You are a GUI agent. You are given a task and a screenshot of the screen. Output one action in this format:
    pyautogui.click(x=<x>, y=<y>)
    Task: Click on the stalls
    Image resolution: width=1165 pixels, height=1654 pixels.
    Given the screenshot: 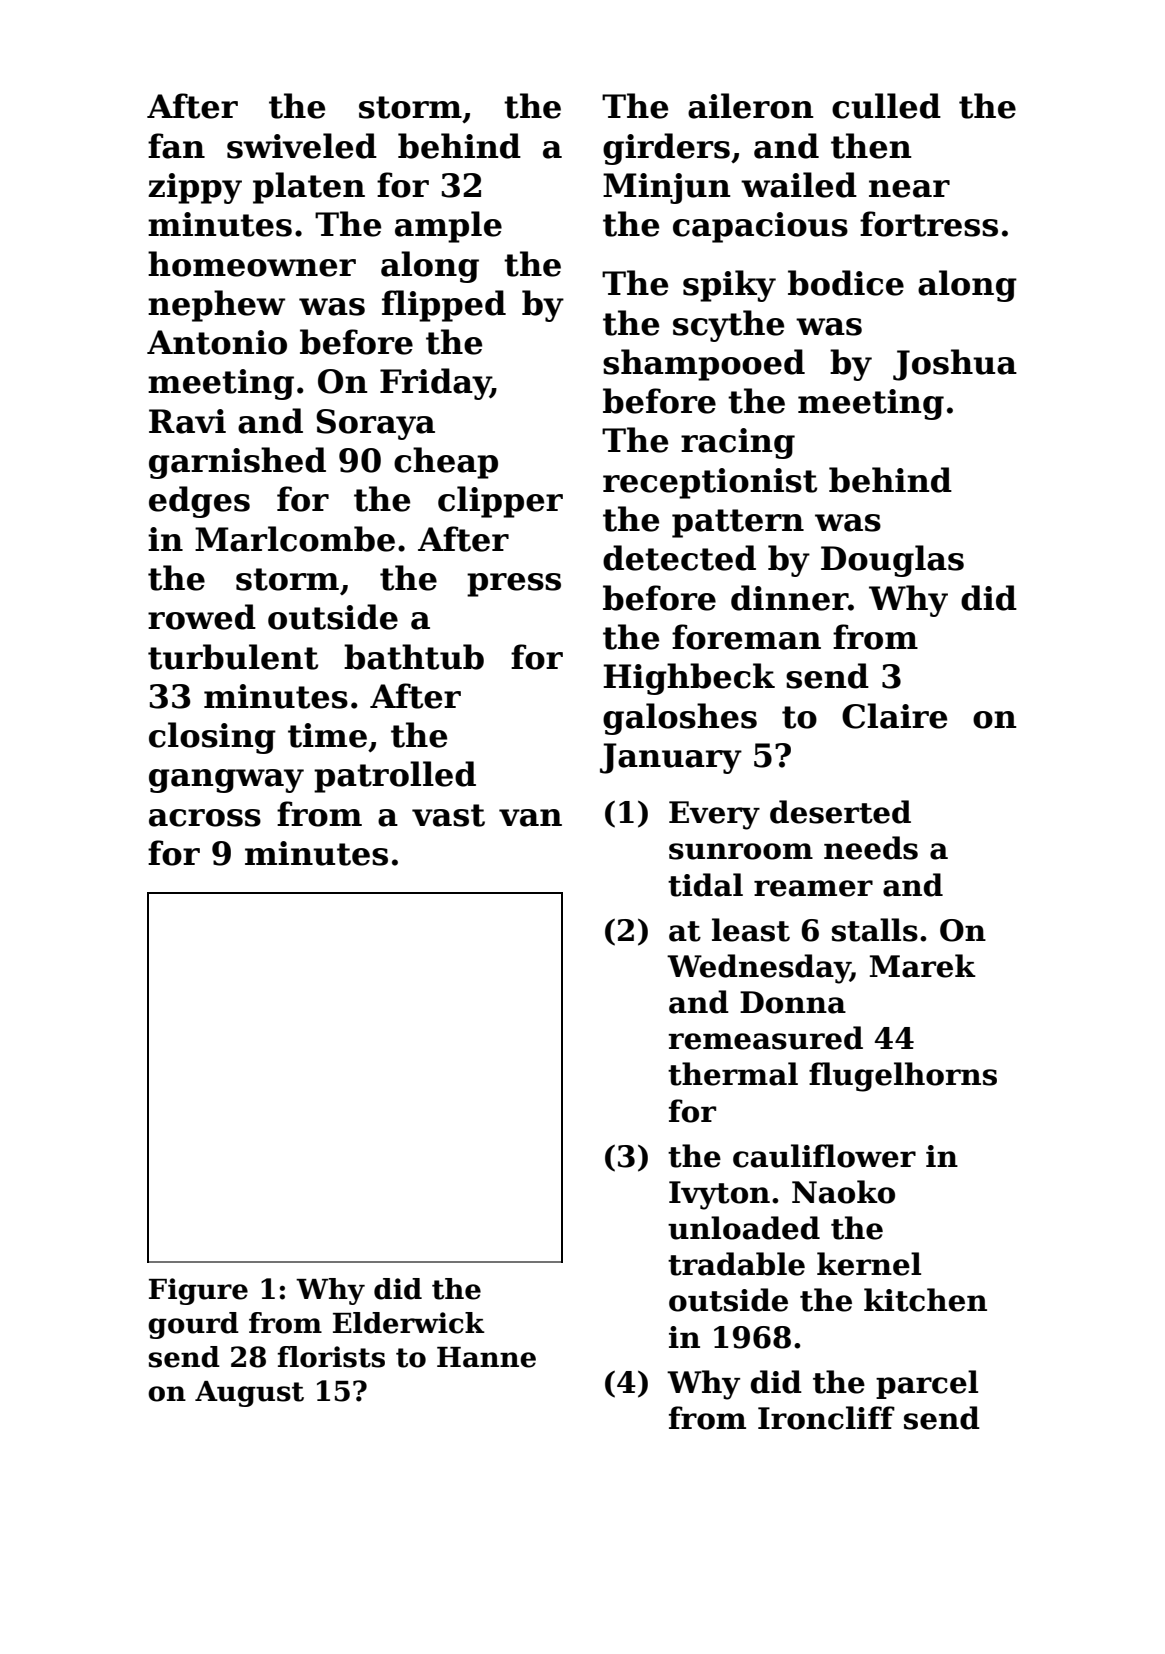 What is the action you would take?
    pyautogui.click(x=875, y=930)
